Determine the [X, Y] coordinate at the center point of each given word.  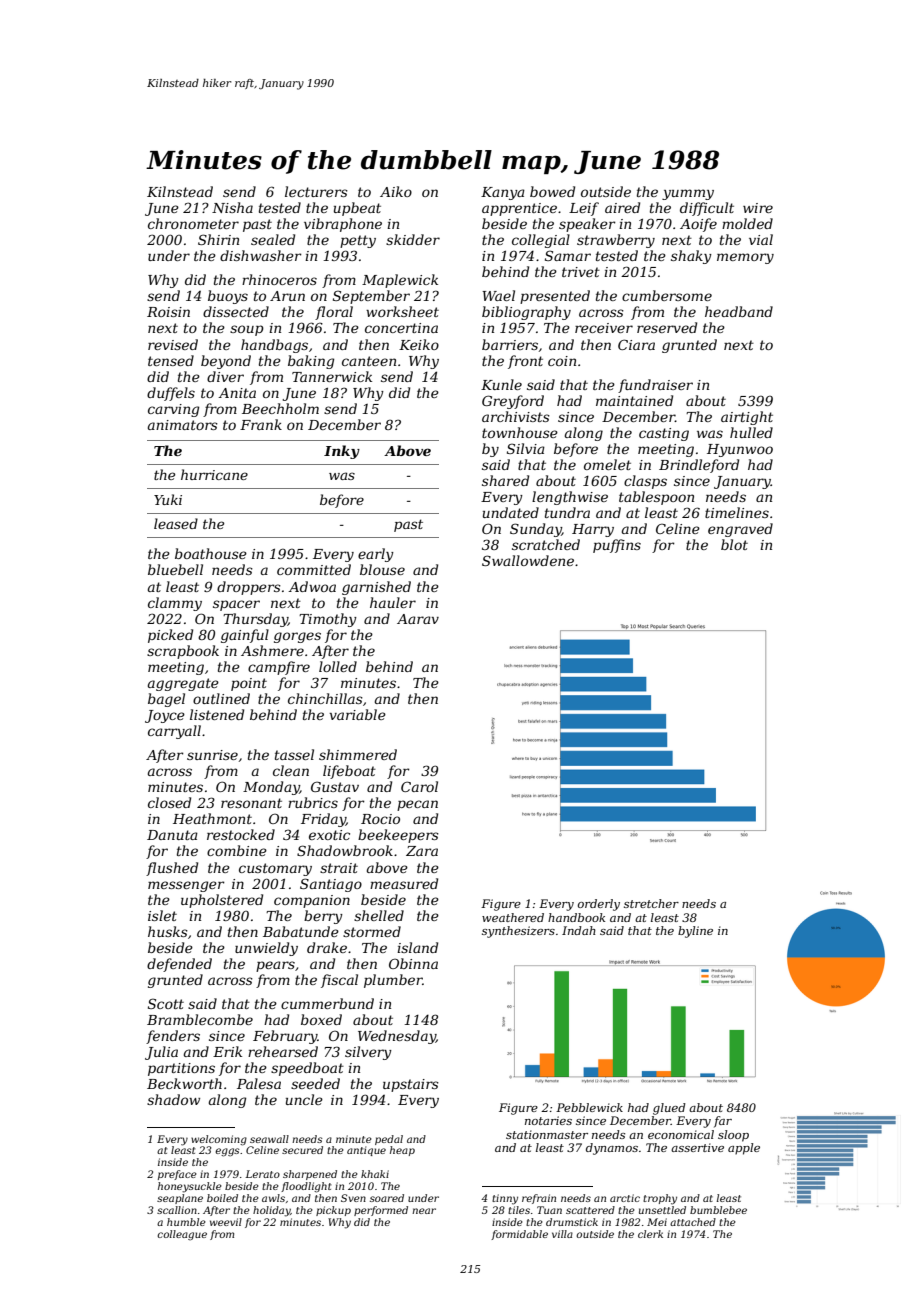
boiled [222, 1198]
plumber [393, 981]
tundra [567, 512]
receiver [604, 328]
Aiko [396, 191]
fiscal [339, 981]
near [424, 1211]
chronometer [193, 223]
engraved [740, 530]
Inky [342, 452]
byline [695, 932]
